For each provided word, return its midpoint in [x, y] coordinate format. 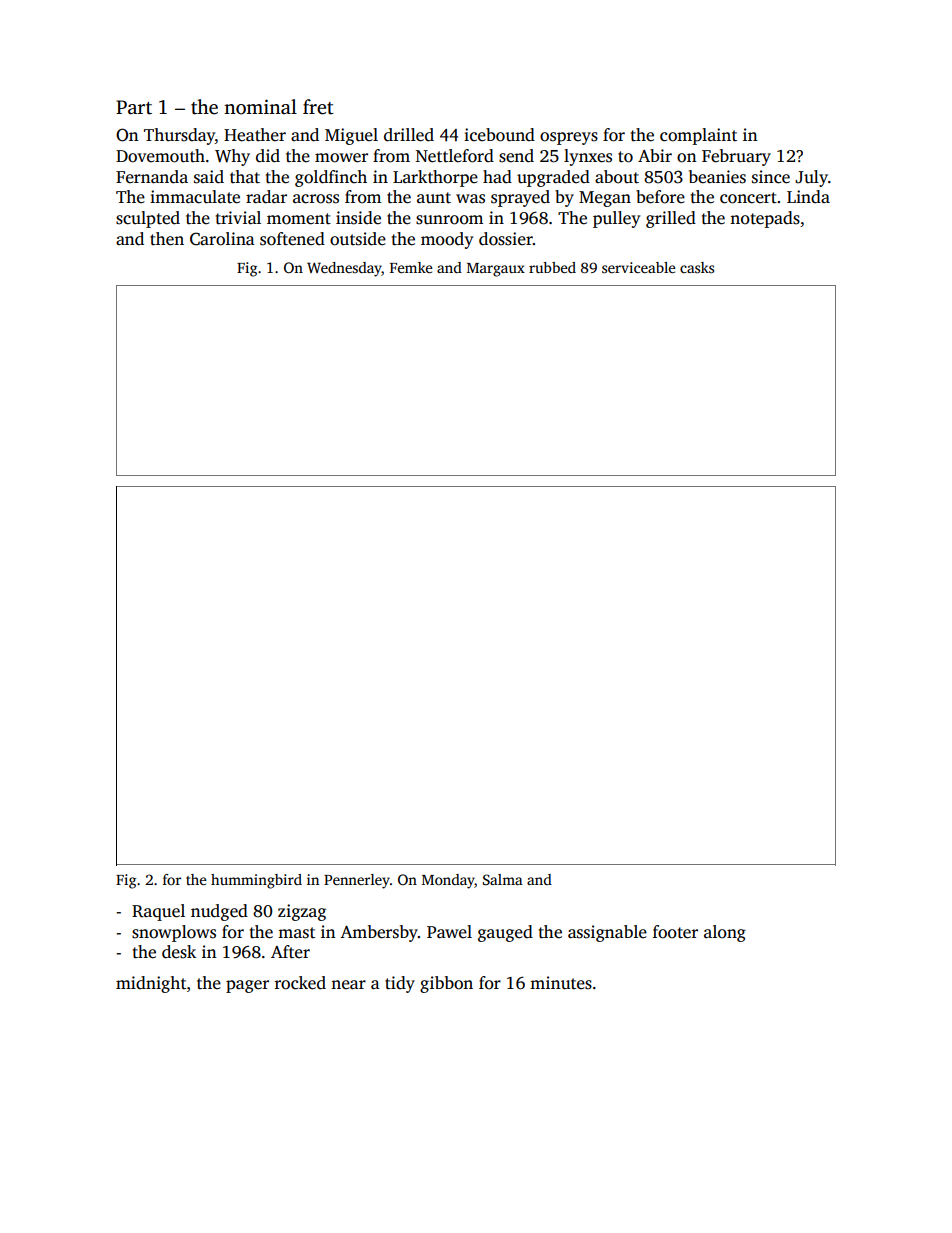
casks [697, 267]
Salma [503, 879]
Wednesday [344, 269]
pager [247, 986]
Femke [411, 267]
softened [292, 239]
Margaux [496, 270]
